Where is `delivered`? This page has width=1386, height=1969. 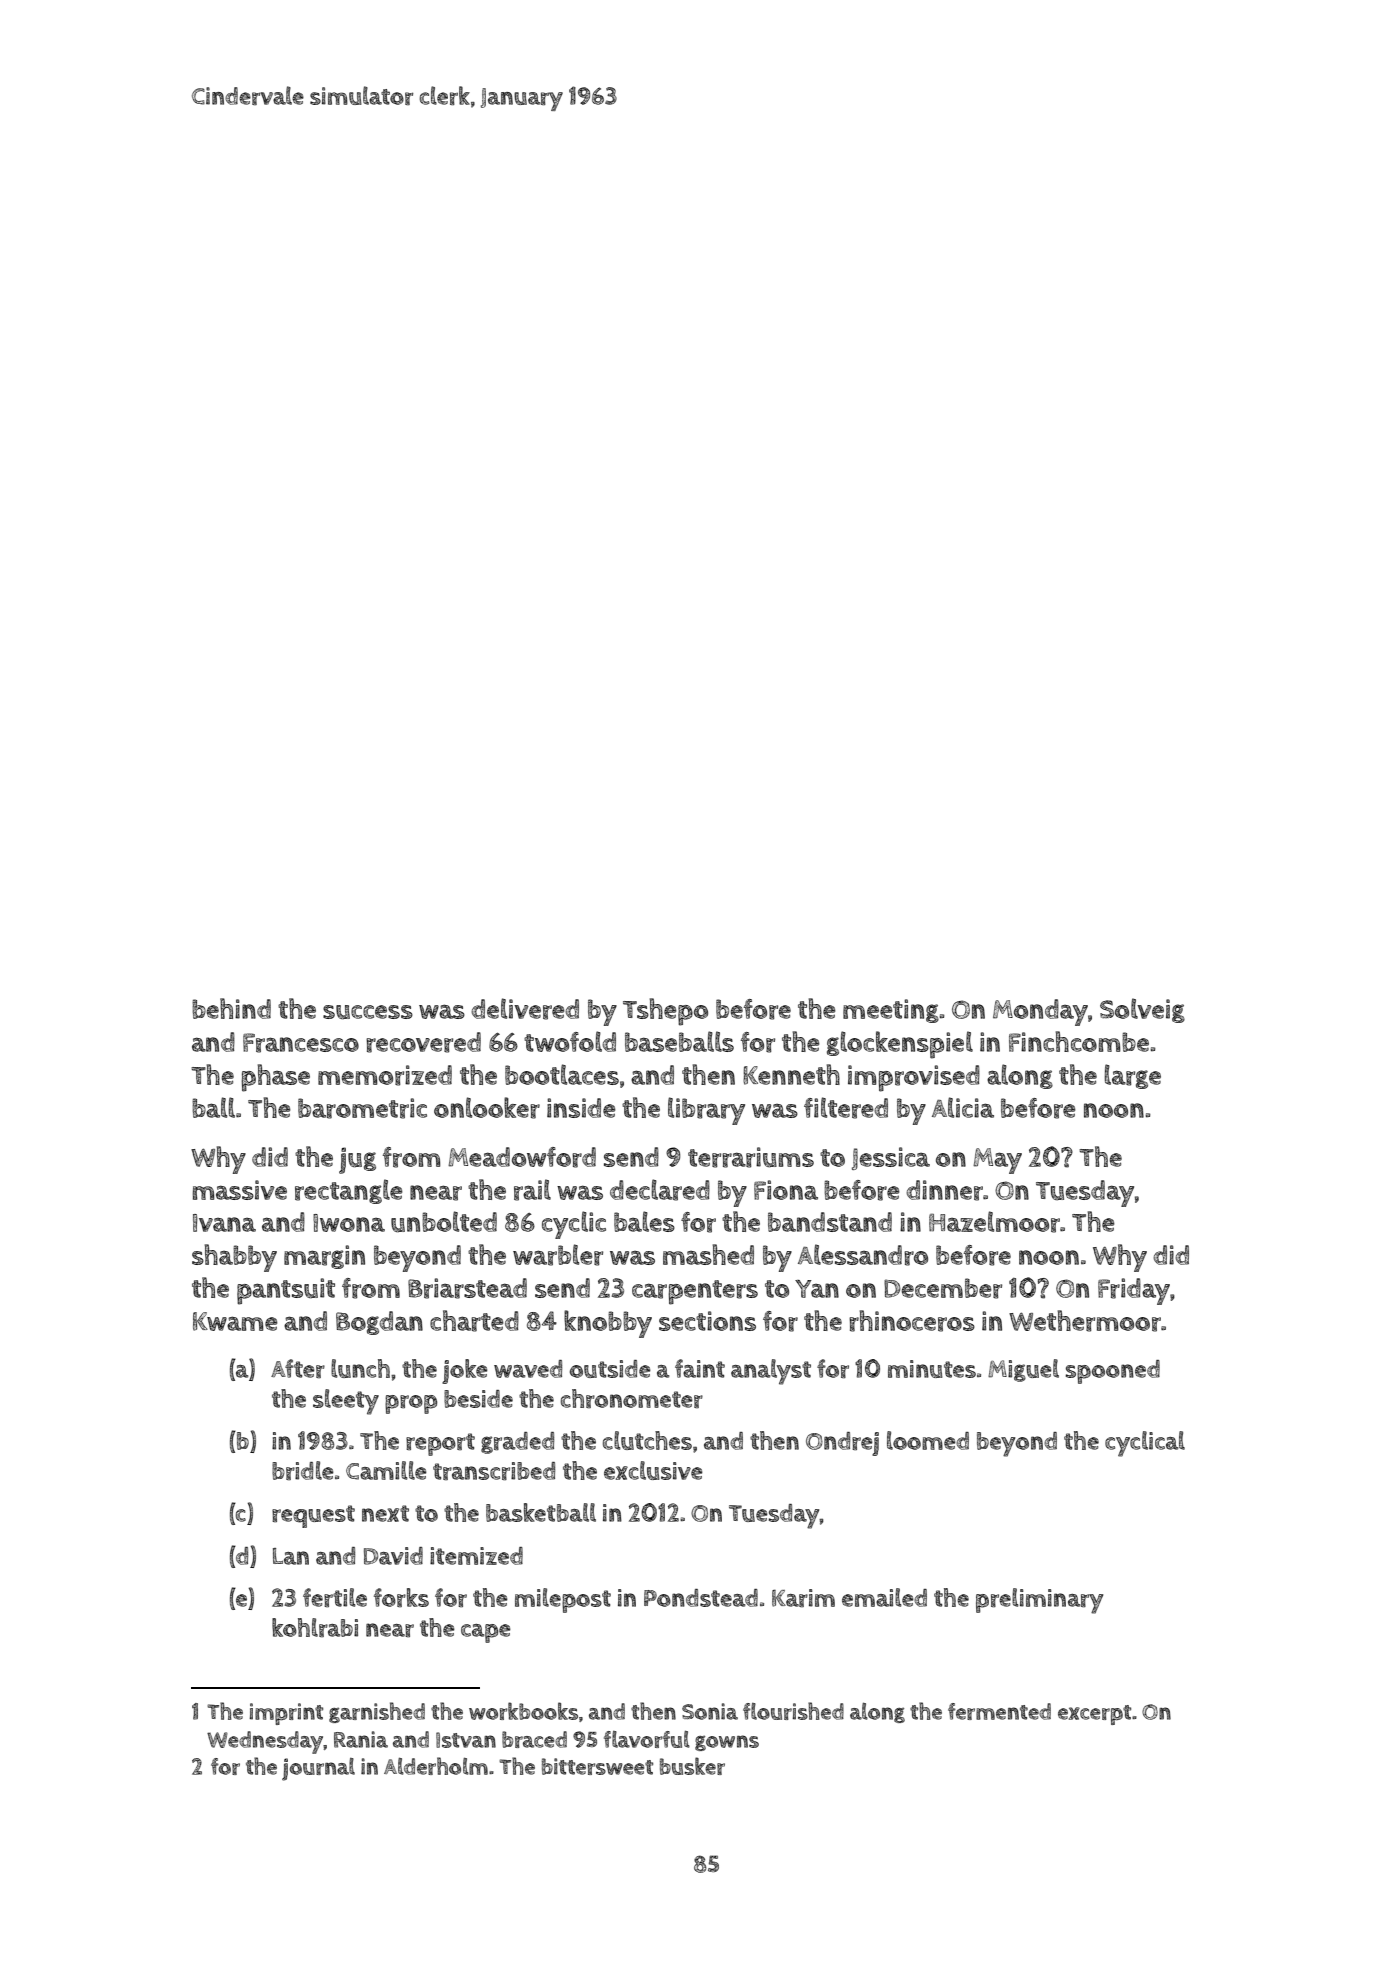 delivered is located at coordinates (525, 1009).
